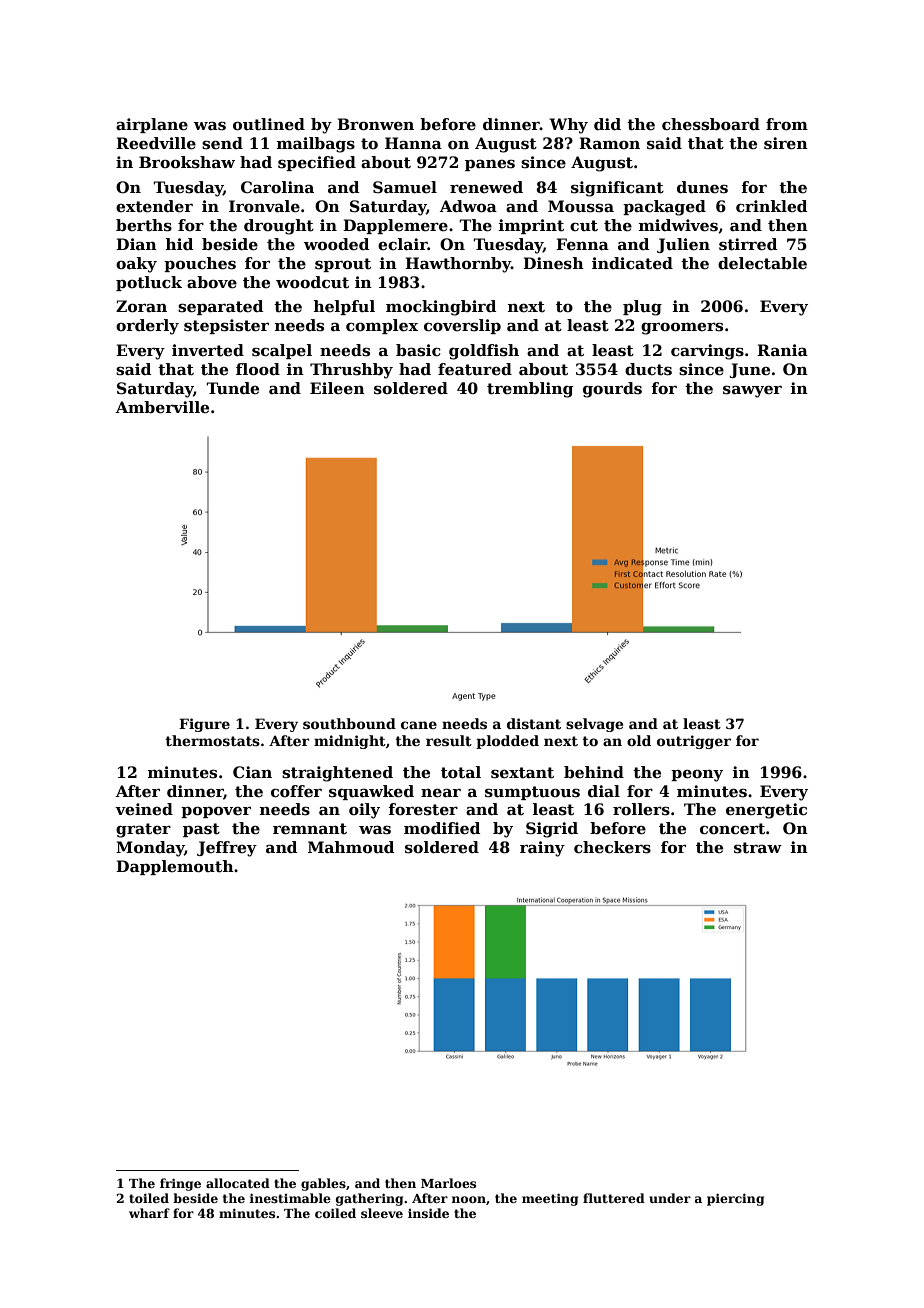  Describe the element at coordinates (752, 391) in the page. I see `sawyer` at that location.
